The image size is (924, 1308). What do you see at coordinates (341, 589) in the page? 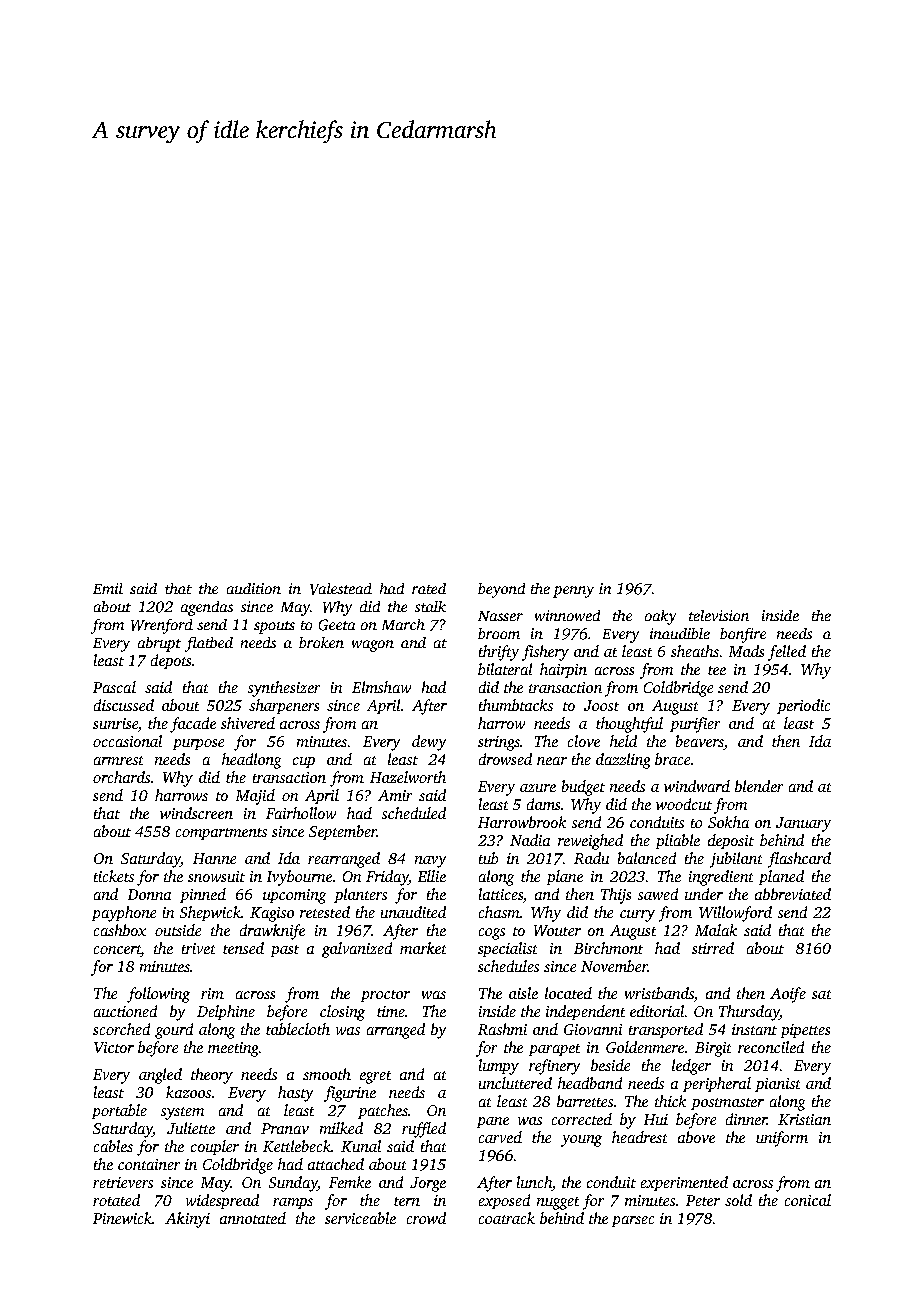
I see `Valestead` at bounding box center [341, 589].
